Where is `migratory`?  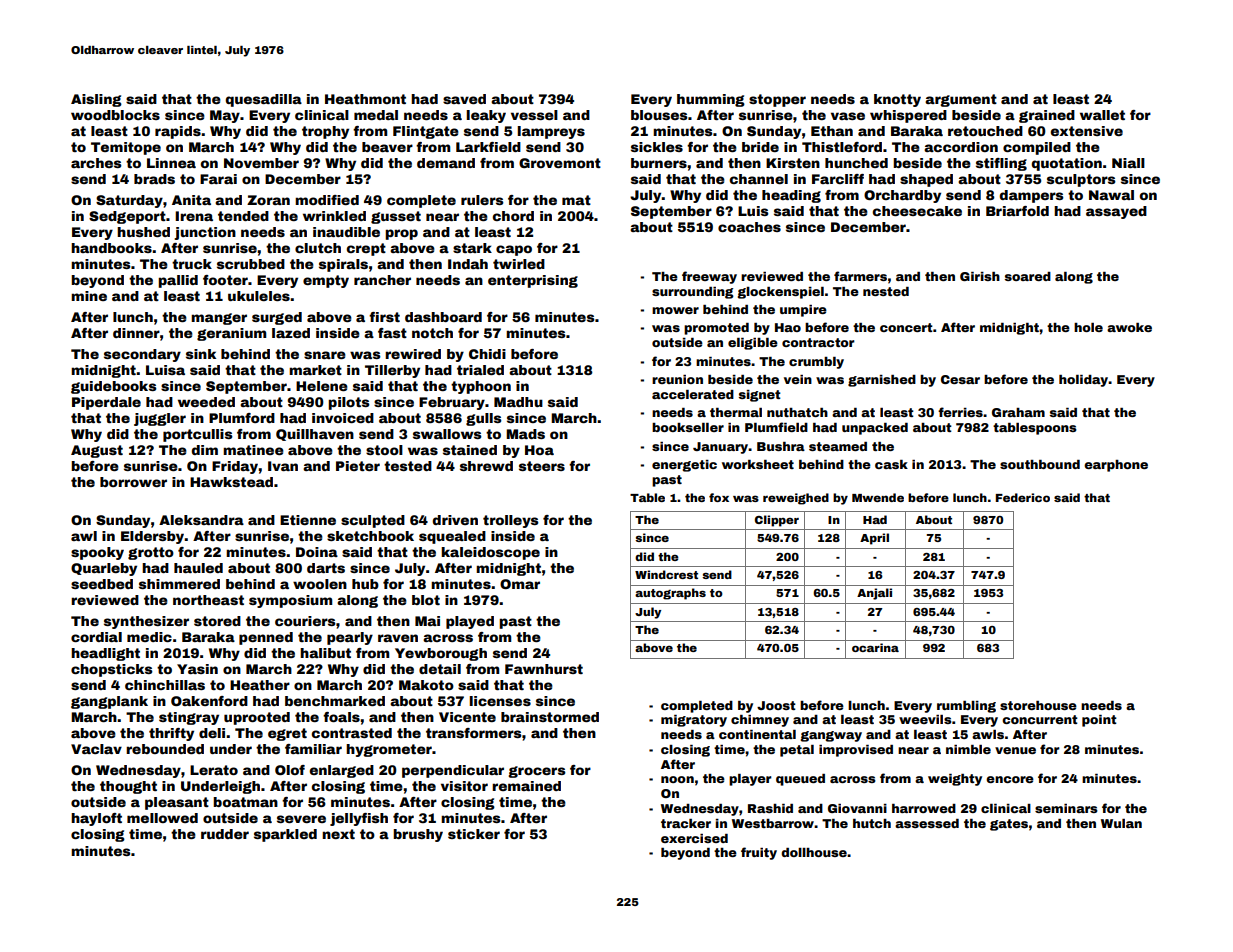 migratory is located at coordinates (694, 721).
